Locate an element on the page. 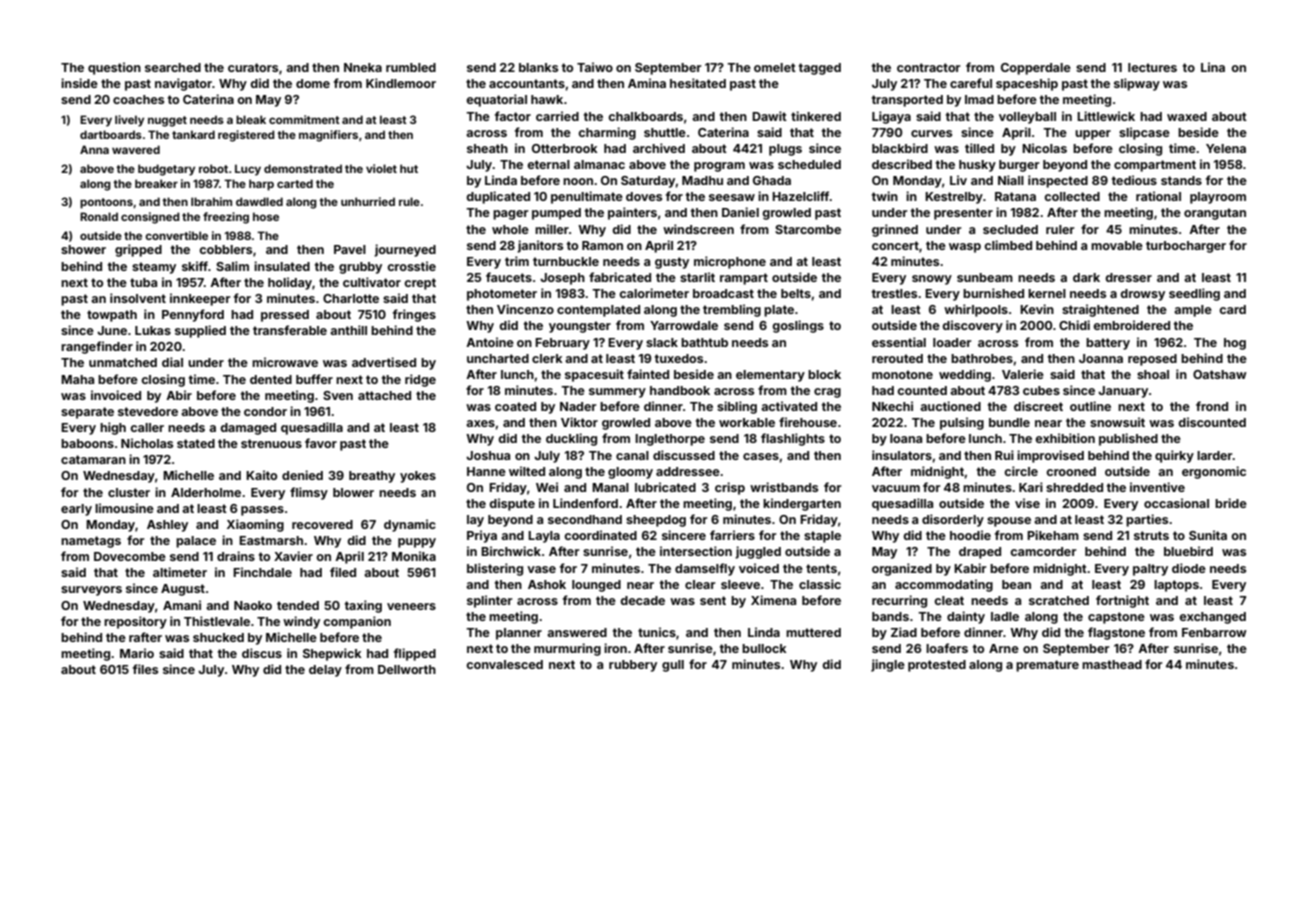  bride is located at coordinates (1231, 503).
